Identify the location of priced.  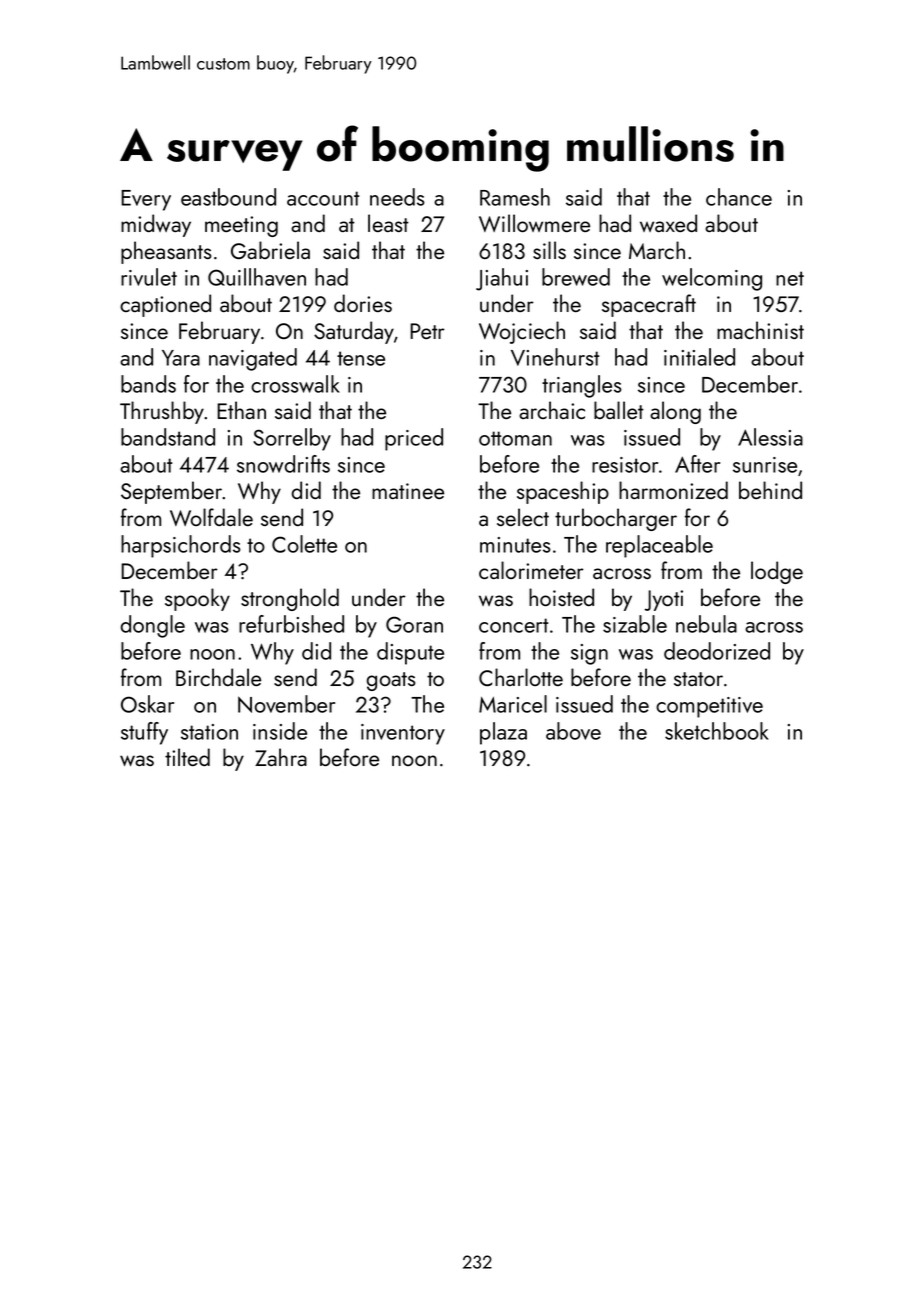
(414, 439).
